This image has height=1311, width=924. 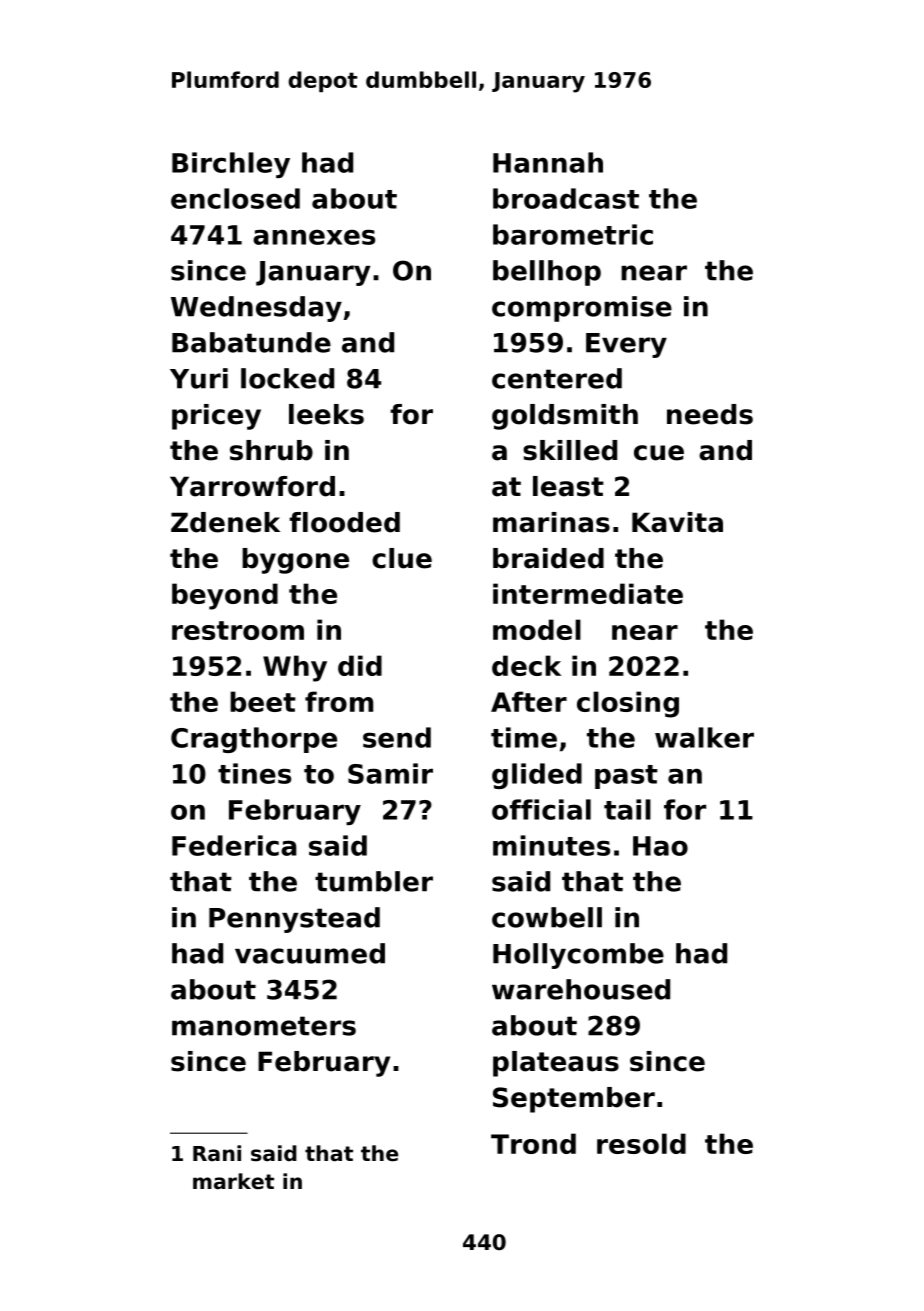 What do you see at coordinates (677, 522) in the image?
I see `Kavita` at bounding box center [677, 522].
